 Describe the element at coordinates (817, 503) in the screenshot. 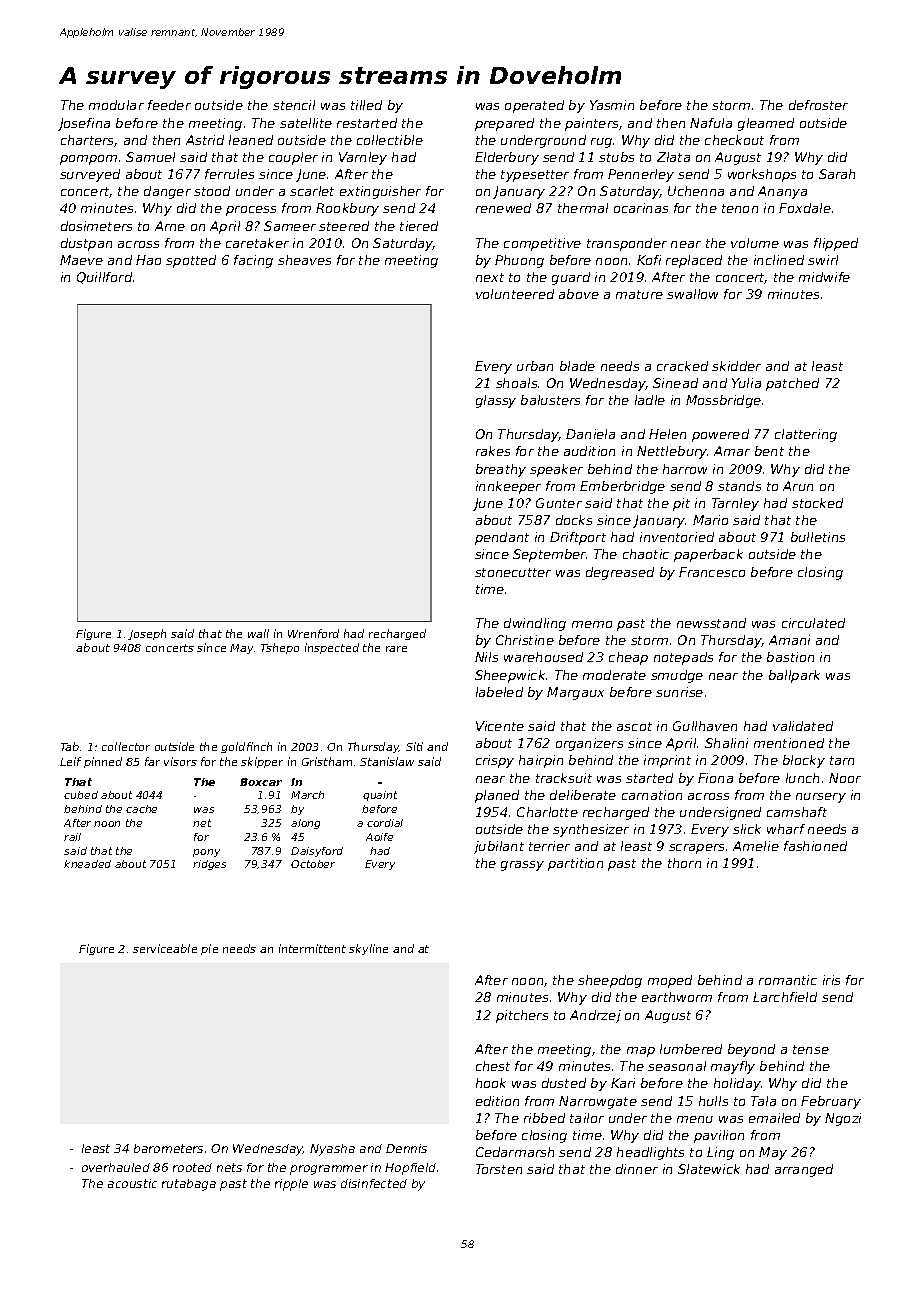

I see `stocked` at that location.
